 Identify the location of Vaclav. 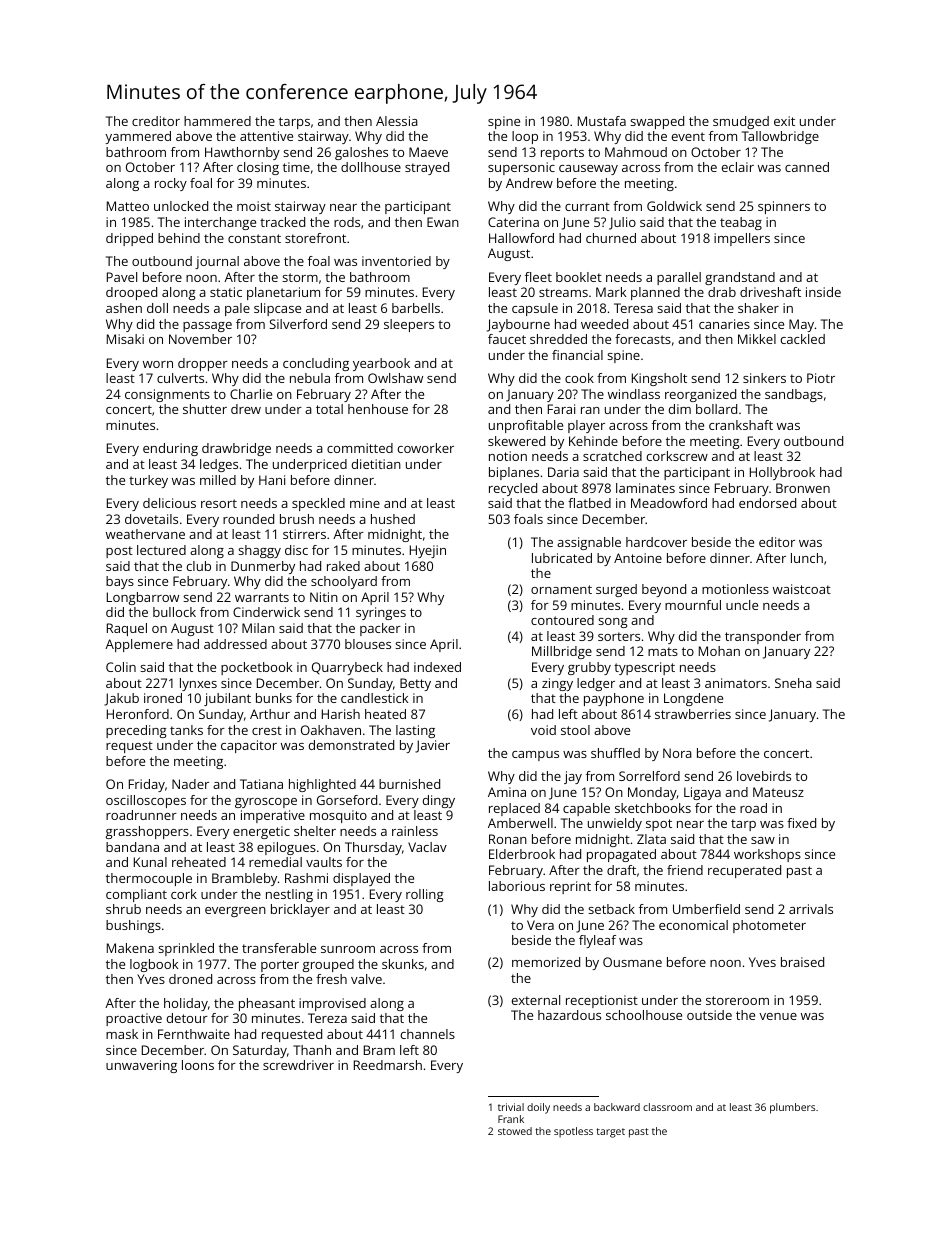
(427, 847).
